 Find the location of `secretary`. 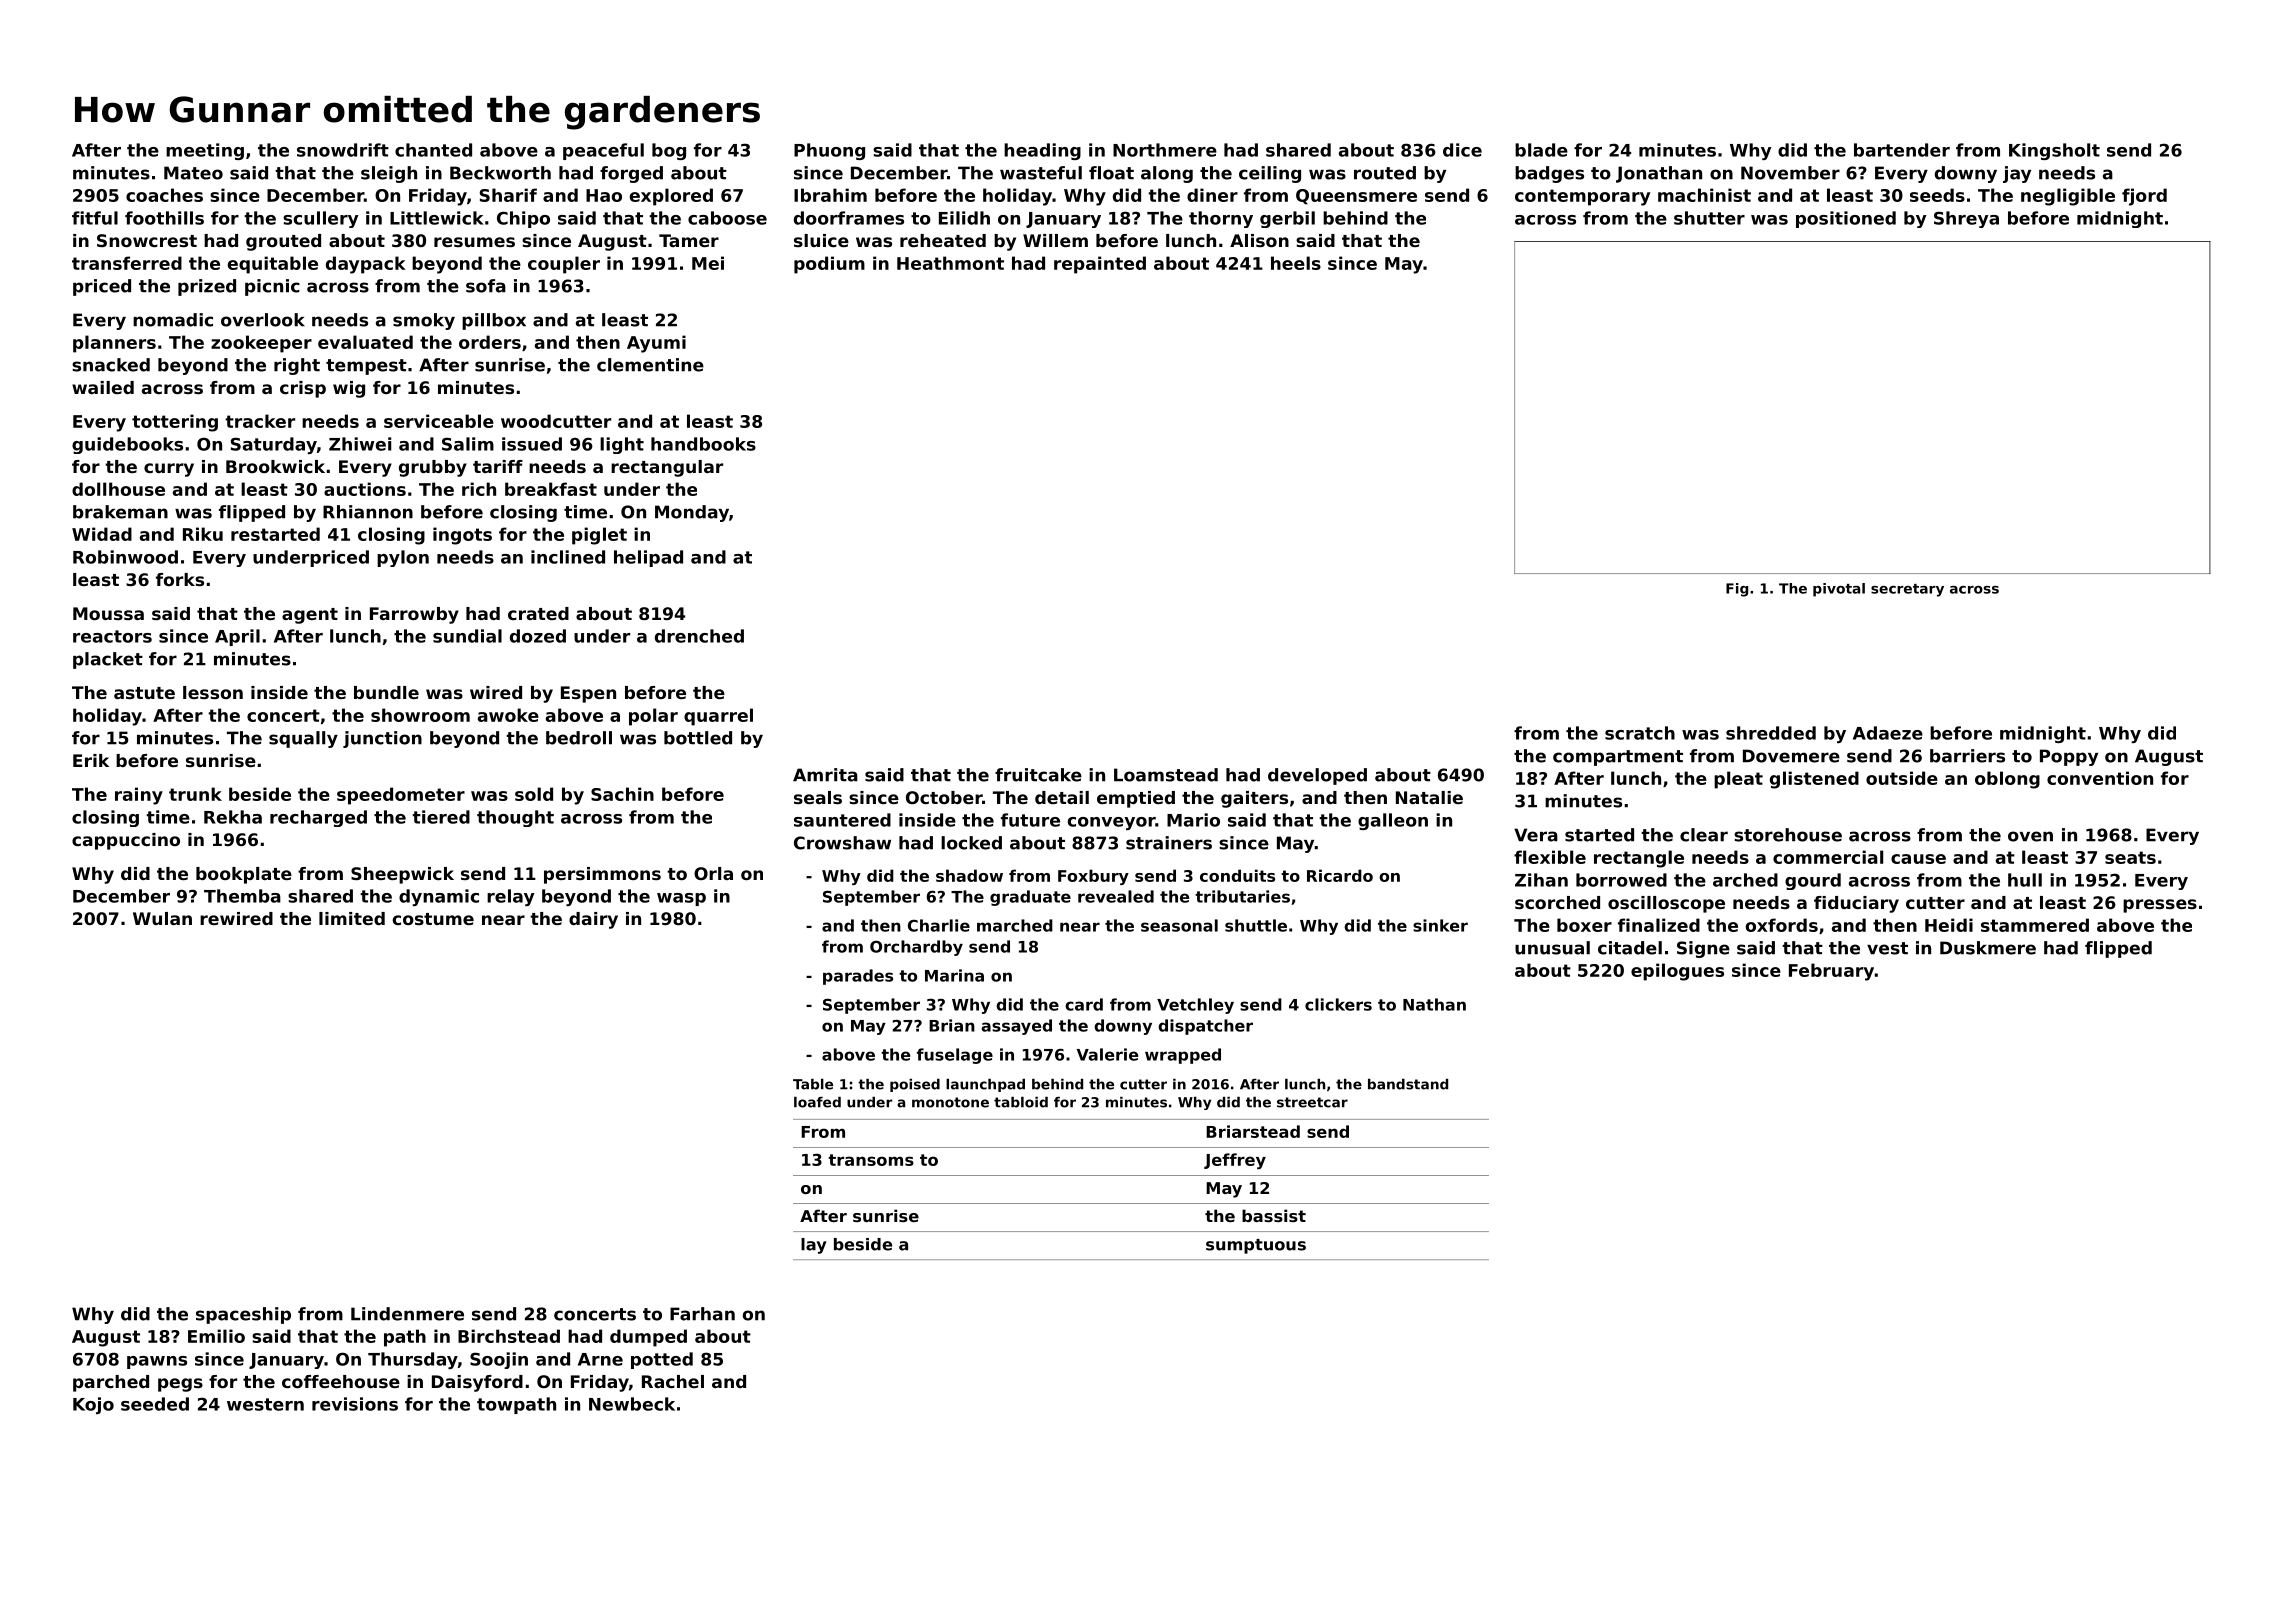

secretary is located at coordinates (1907, 590).
